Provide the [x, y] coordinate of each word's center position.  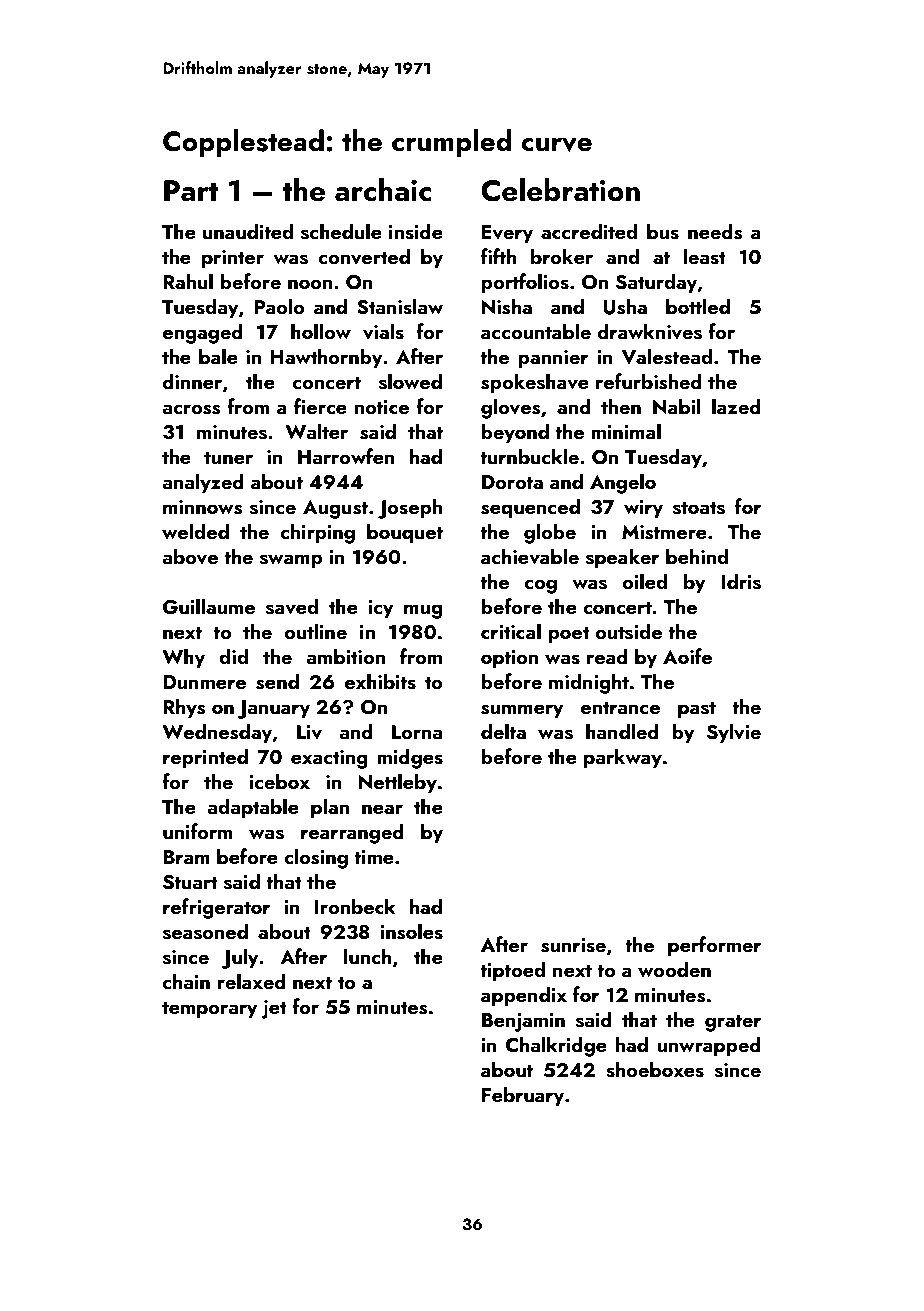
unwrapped [709, 1046]
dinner [192, 381]
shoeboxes [655, 1069]
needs [715, 231]
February [523, 1096]
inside [416, 231]
